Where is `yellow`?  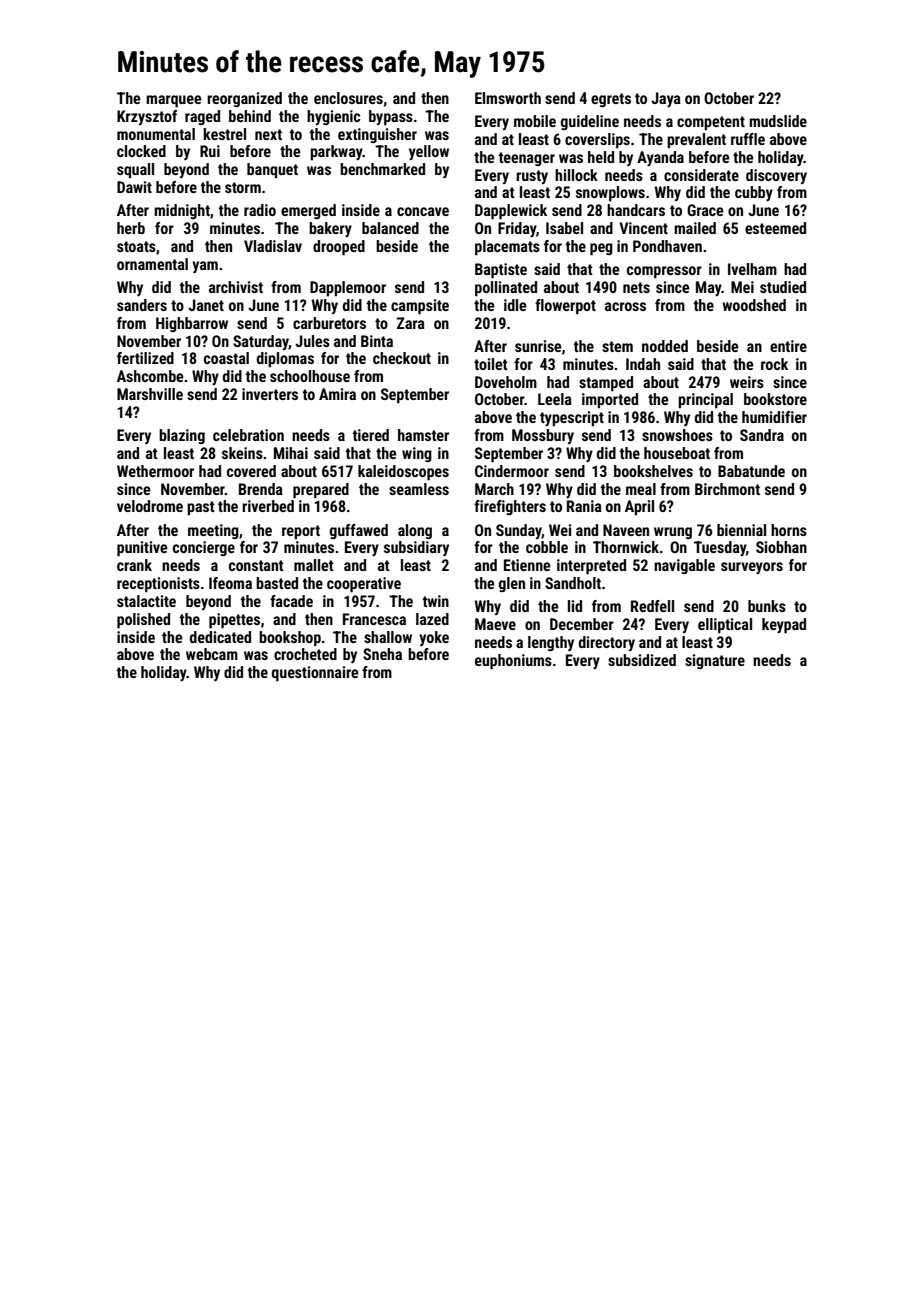
yellow is located at coordinates (429, 152).
